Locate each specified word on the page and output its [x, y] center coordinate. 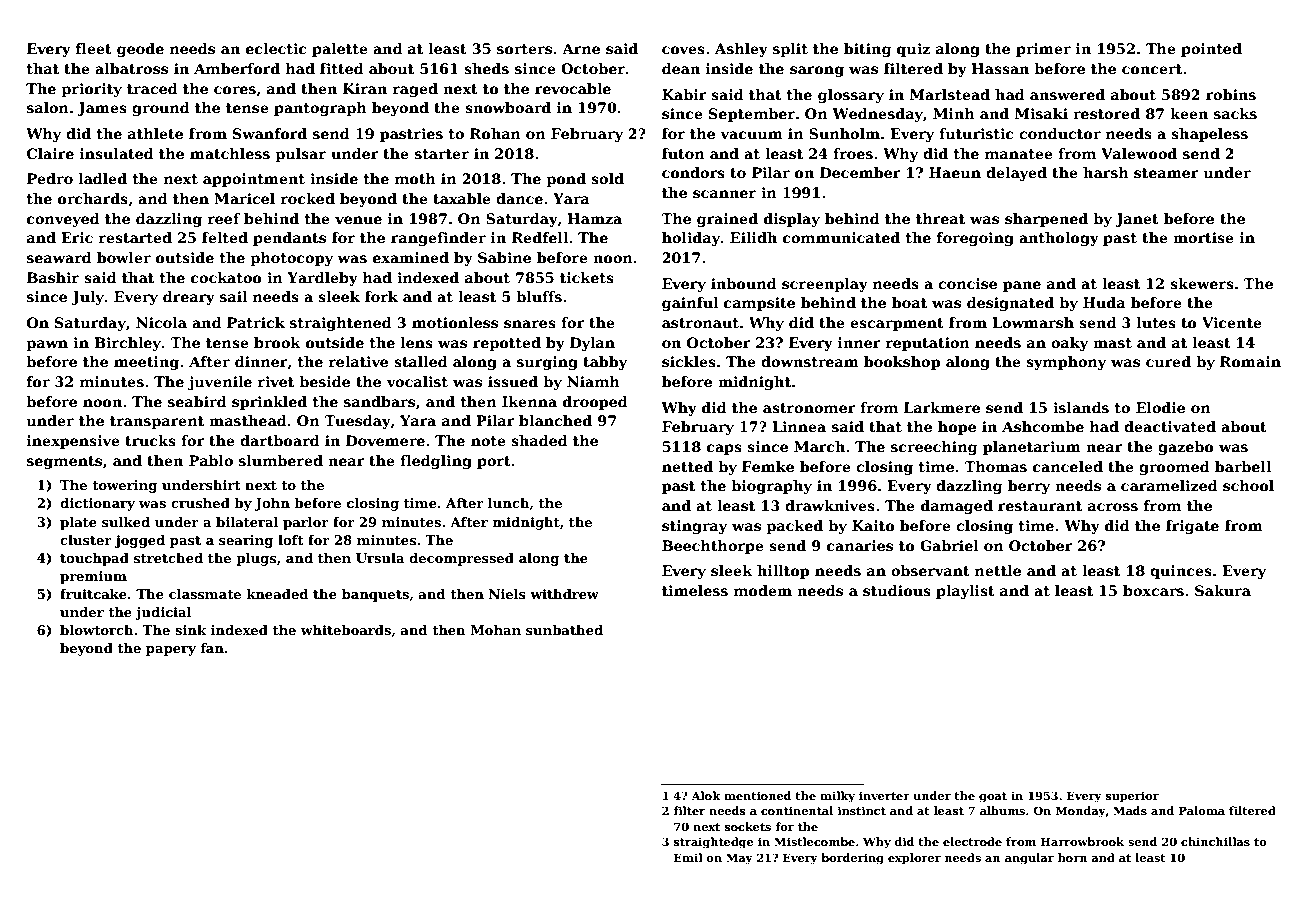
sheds [486, 68]
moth [415, 178]
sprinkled [269, 403]
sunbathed [564, 630]
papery [171, 651]
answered [1067, 94]
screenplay [825, 285]
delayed [1016, 174]
